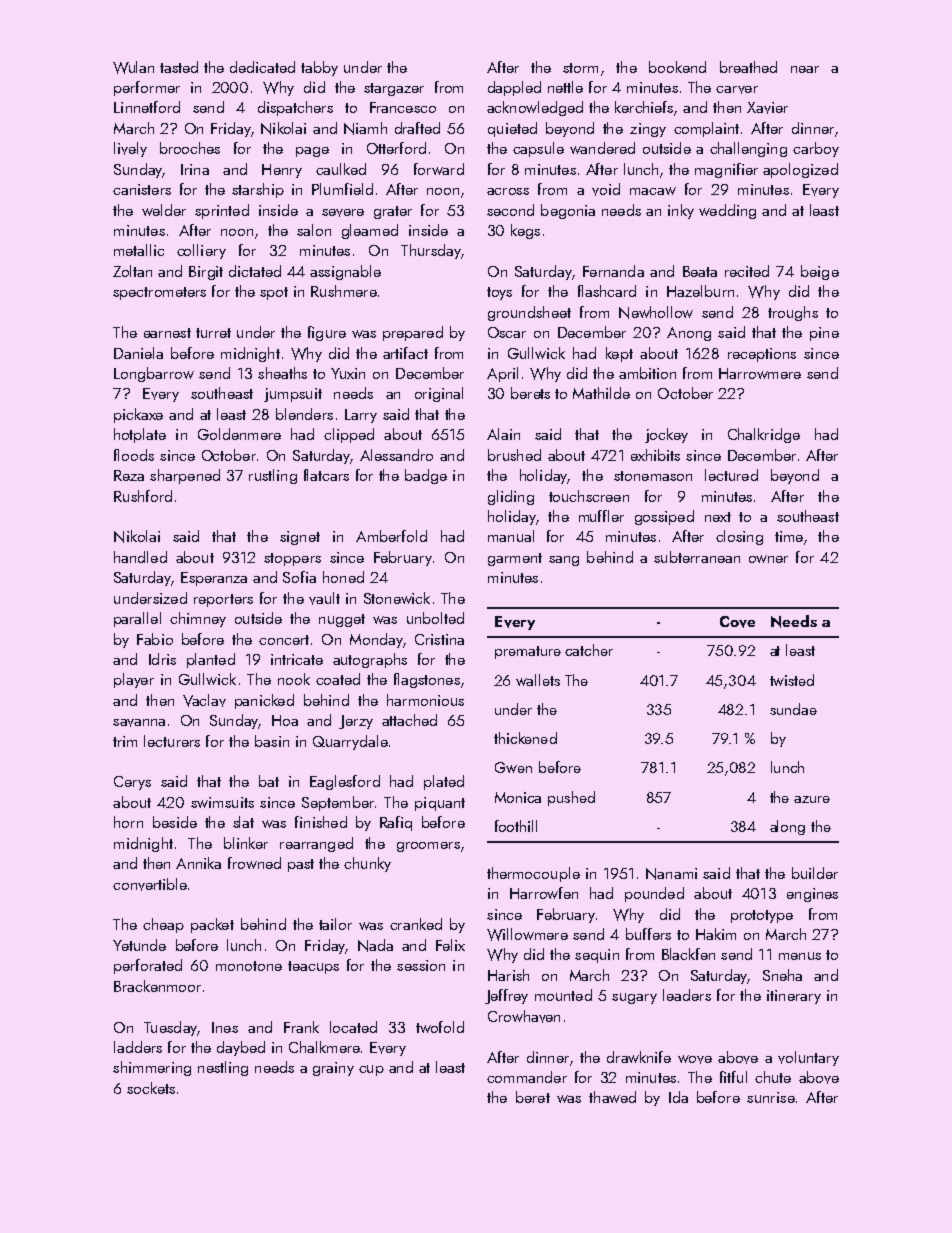  What do you see at coordinates (151, 1088) in the document?
I see `sockets` at bounding box center [151, 1088].
